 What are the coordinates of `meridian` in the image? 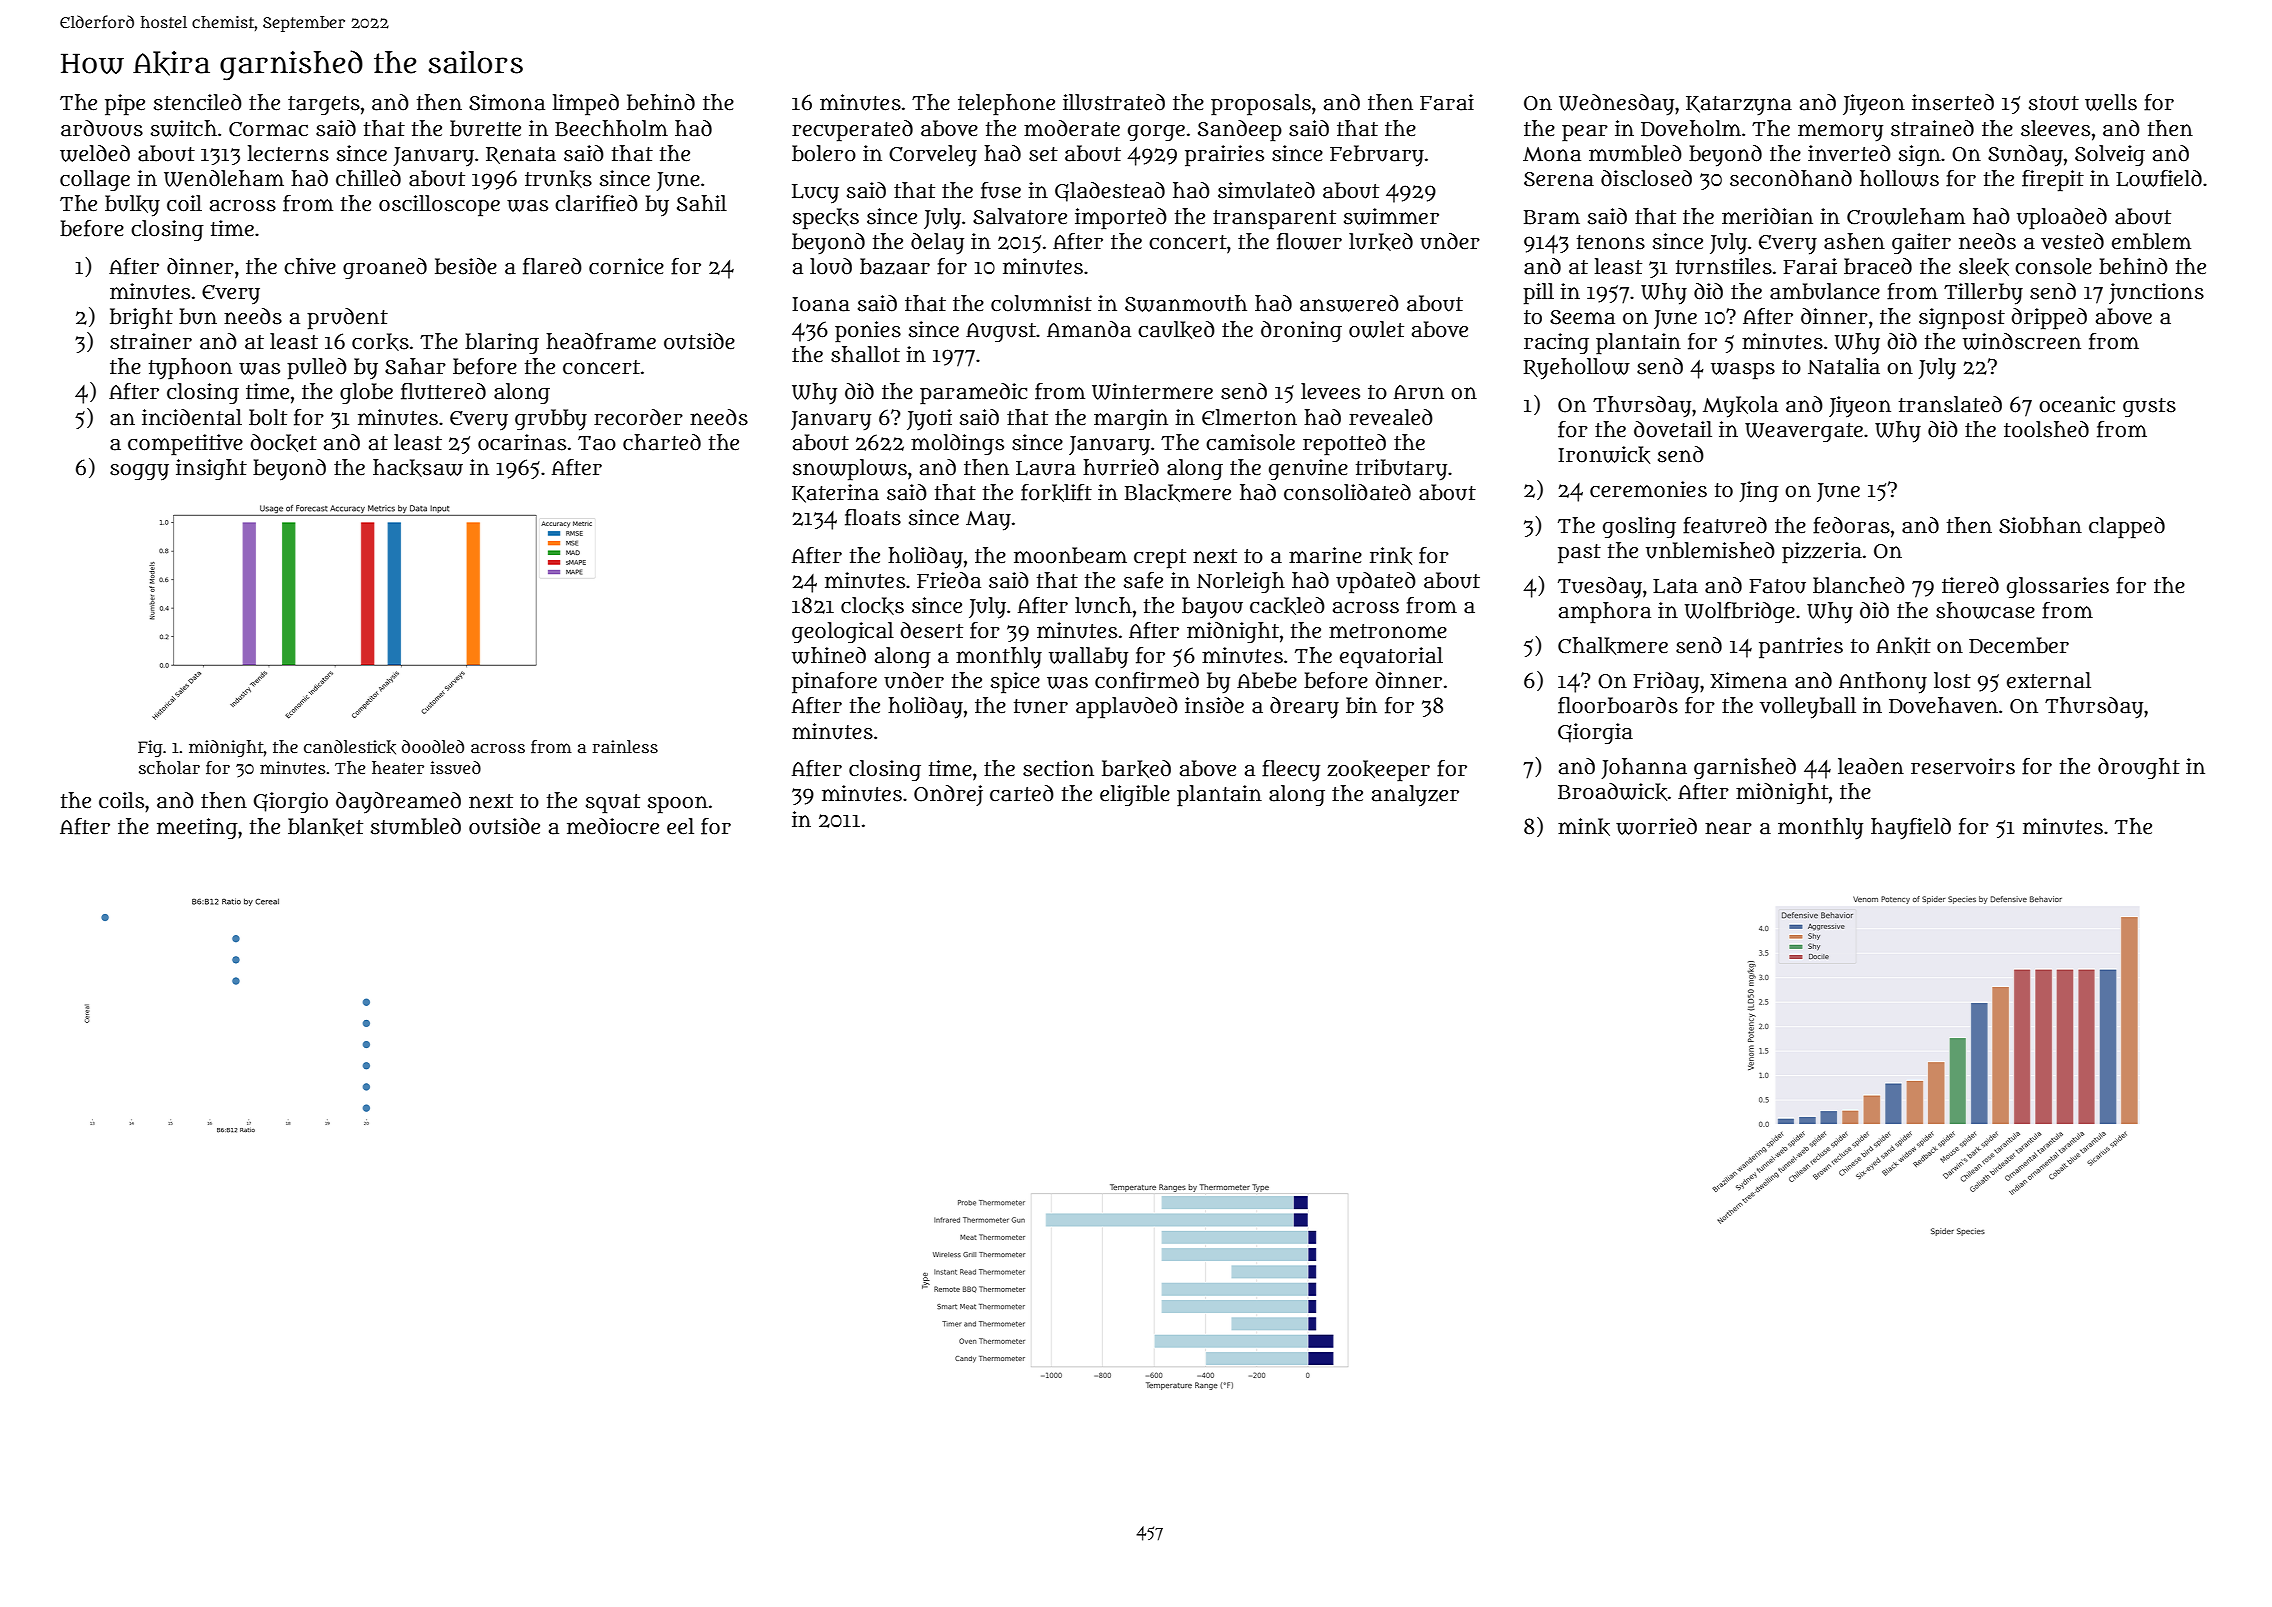 It's located at (1767, 216).
